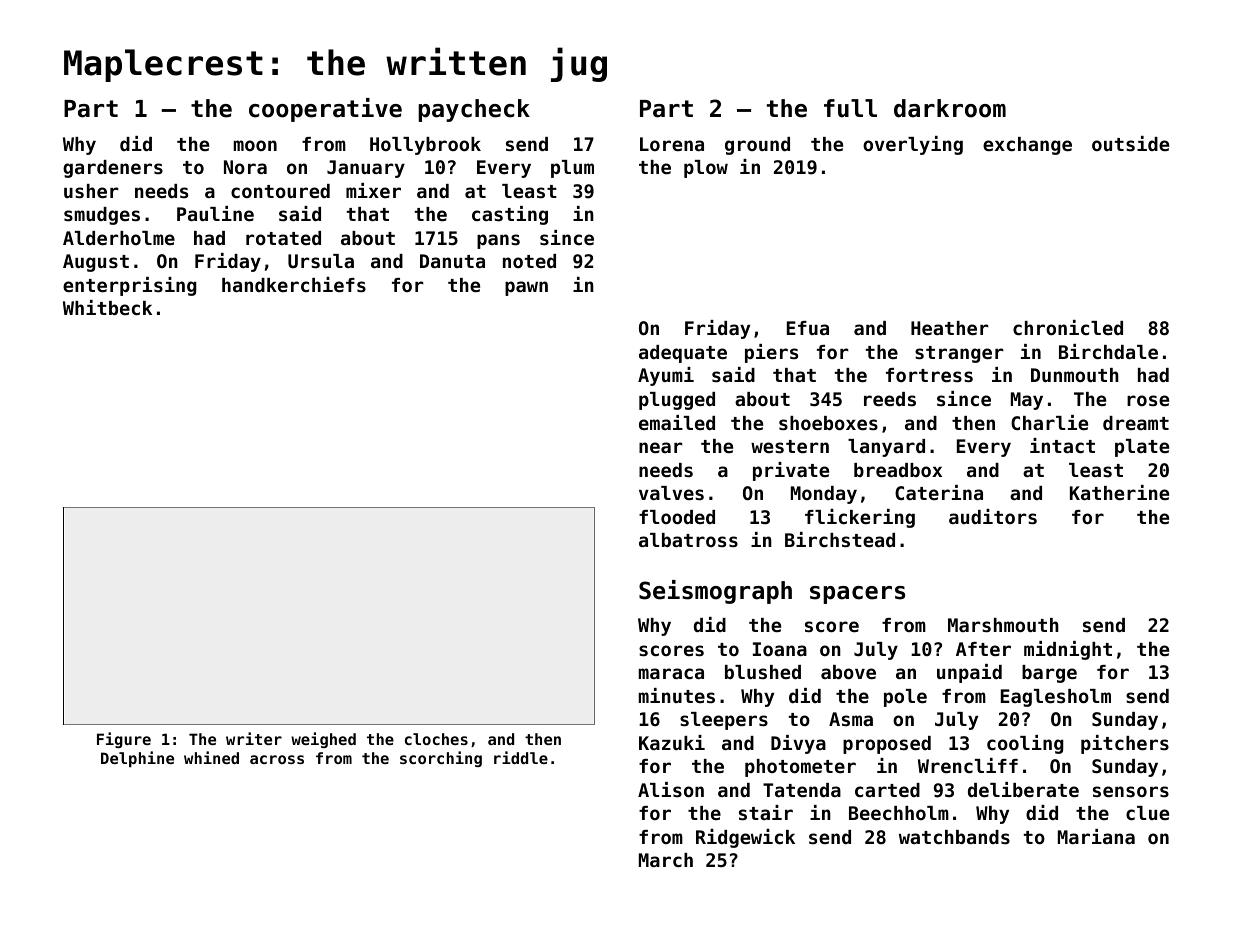 The image size is (1233, 952). What do you see at coordinates (666, 860) in the image?
I see `March` at bounding box center [666, 860].
